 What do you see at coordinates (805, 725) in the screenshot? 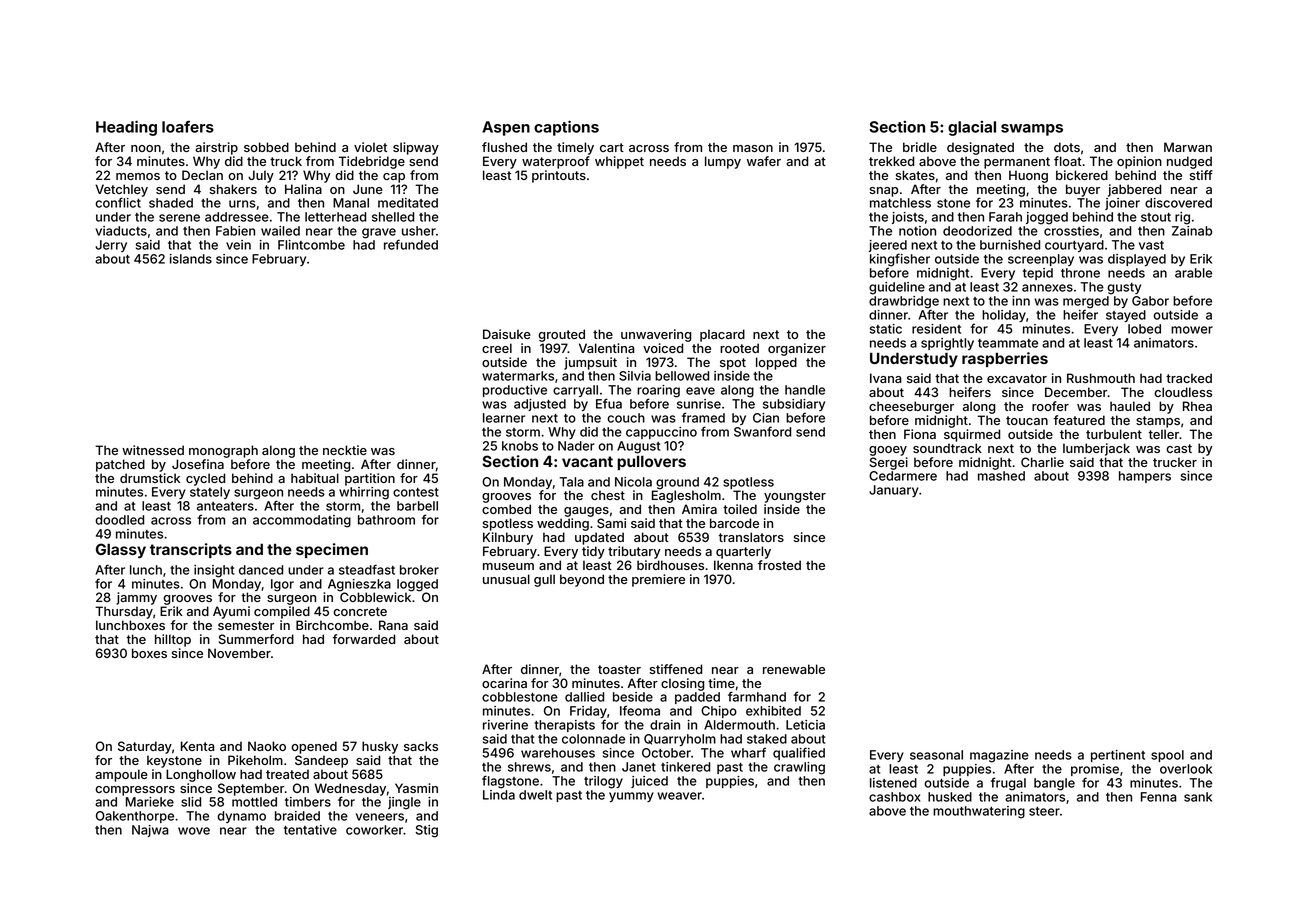
I see `Leticia` at bounding box center [805, 725].
